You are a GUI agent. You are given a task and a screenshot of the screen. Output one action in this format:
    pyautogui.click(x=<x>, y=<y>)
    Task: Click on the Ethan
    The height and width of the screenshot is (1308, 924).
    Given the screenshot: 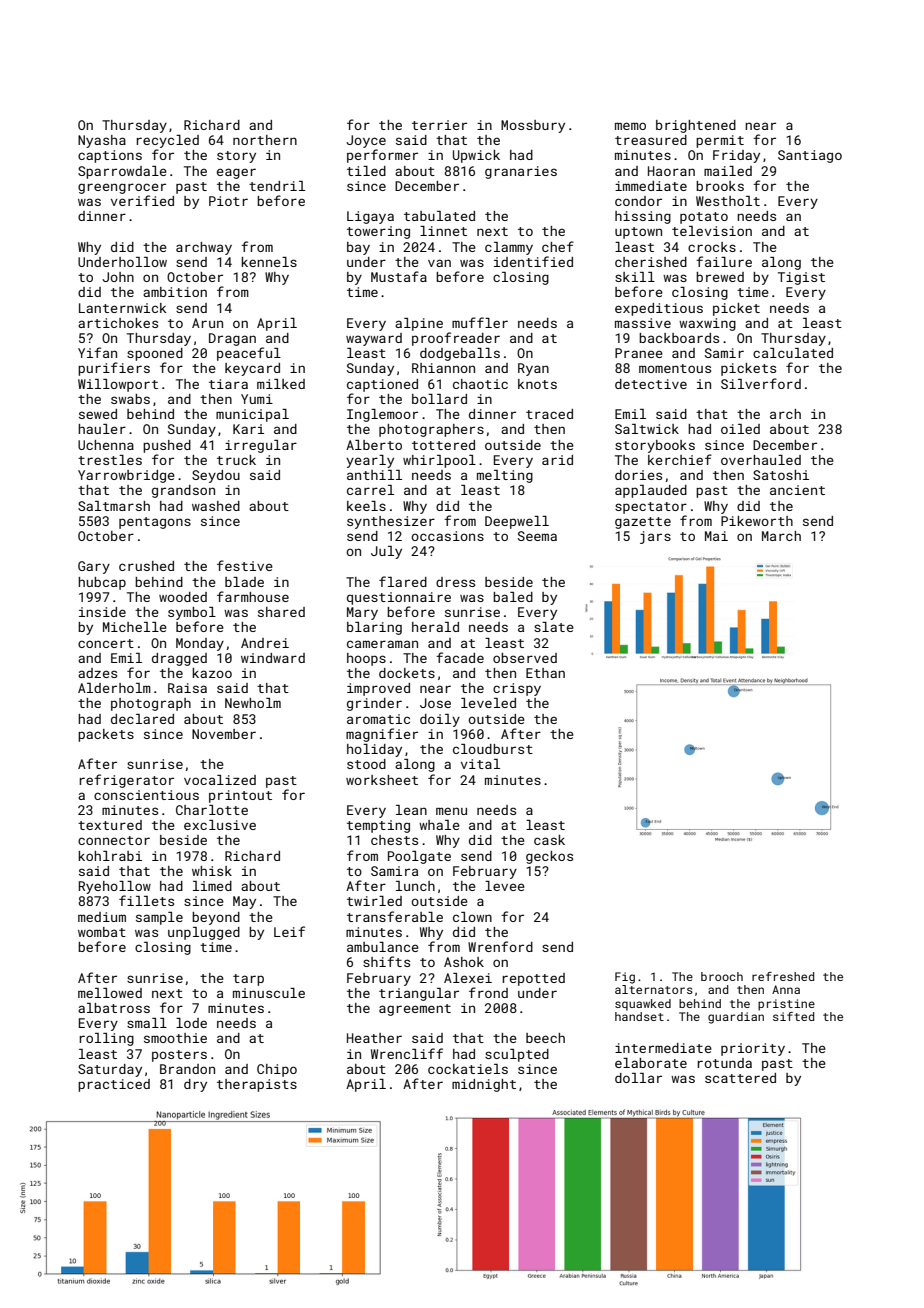 What is the action you would take?
    pyautogui.click(x=545, y=673)
